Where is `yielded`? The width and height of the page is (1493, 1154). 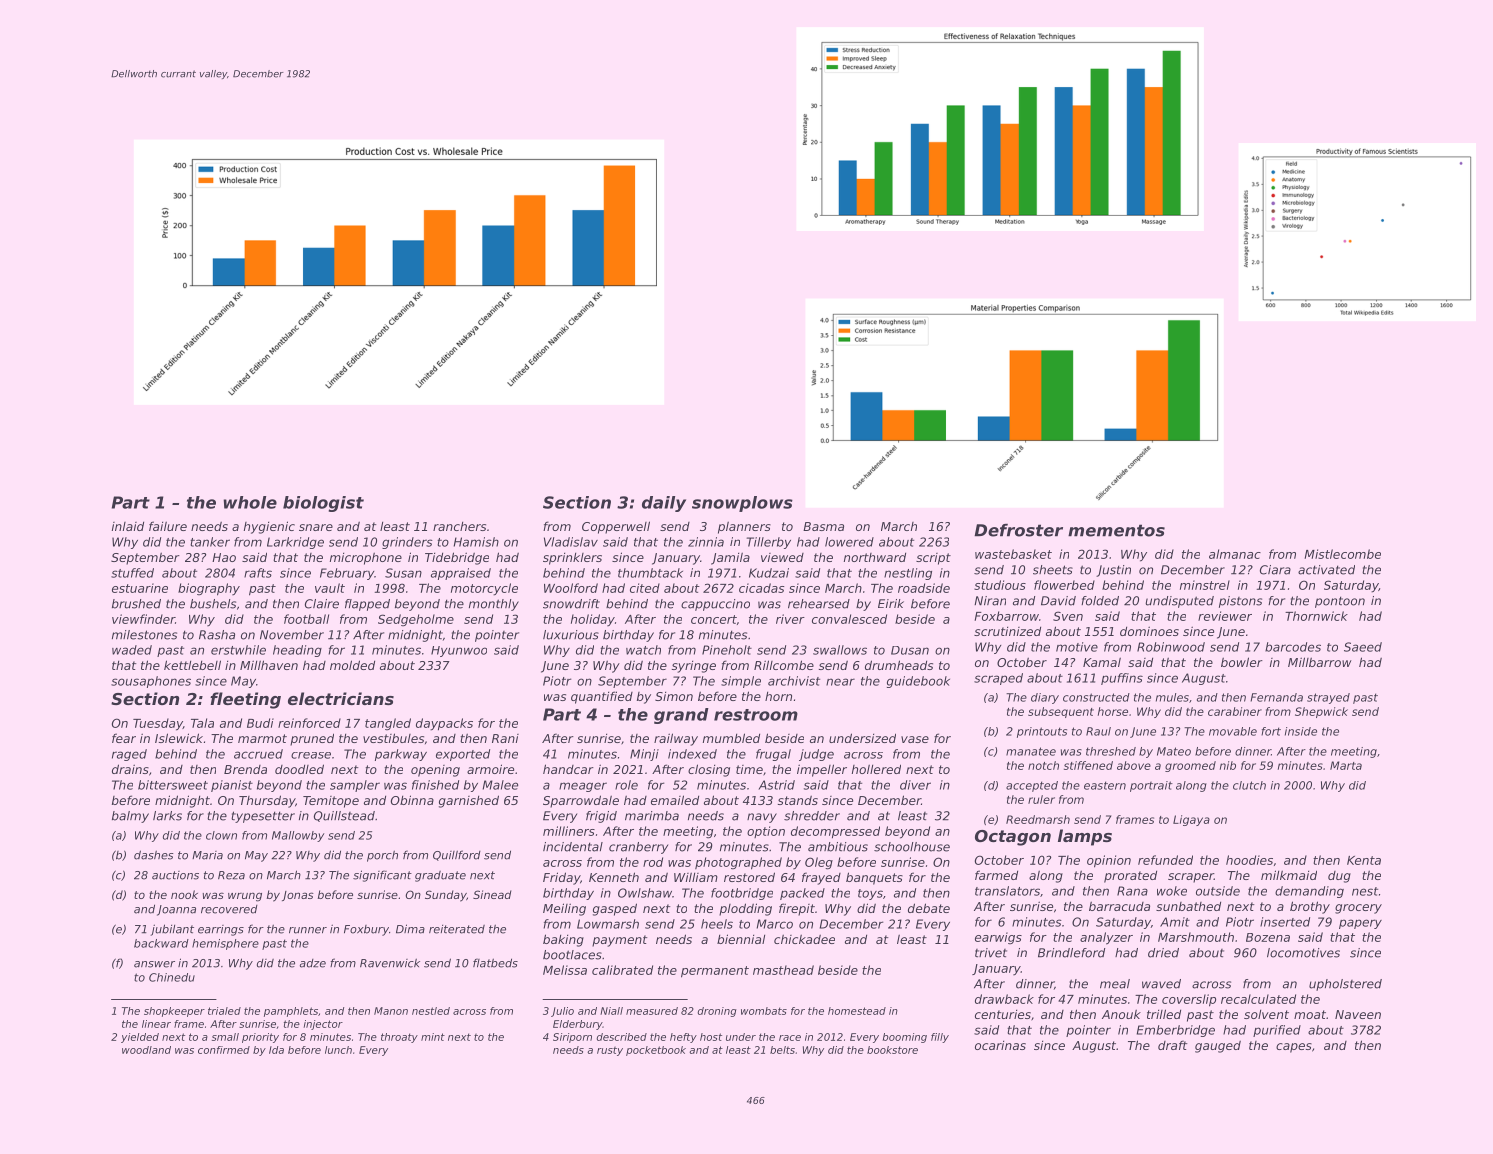
yielded is located at coordinates (140, 1038).
